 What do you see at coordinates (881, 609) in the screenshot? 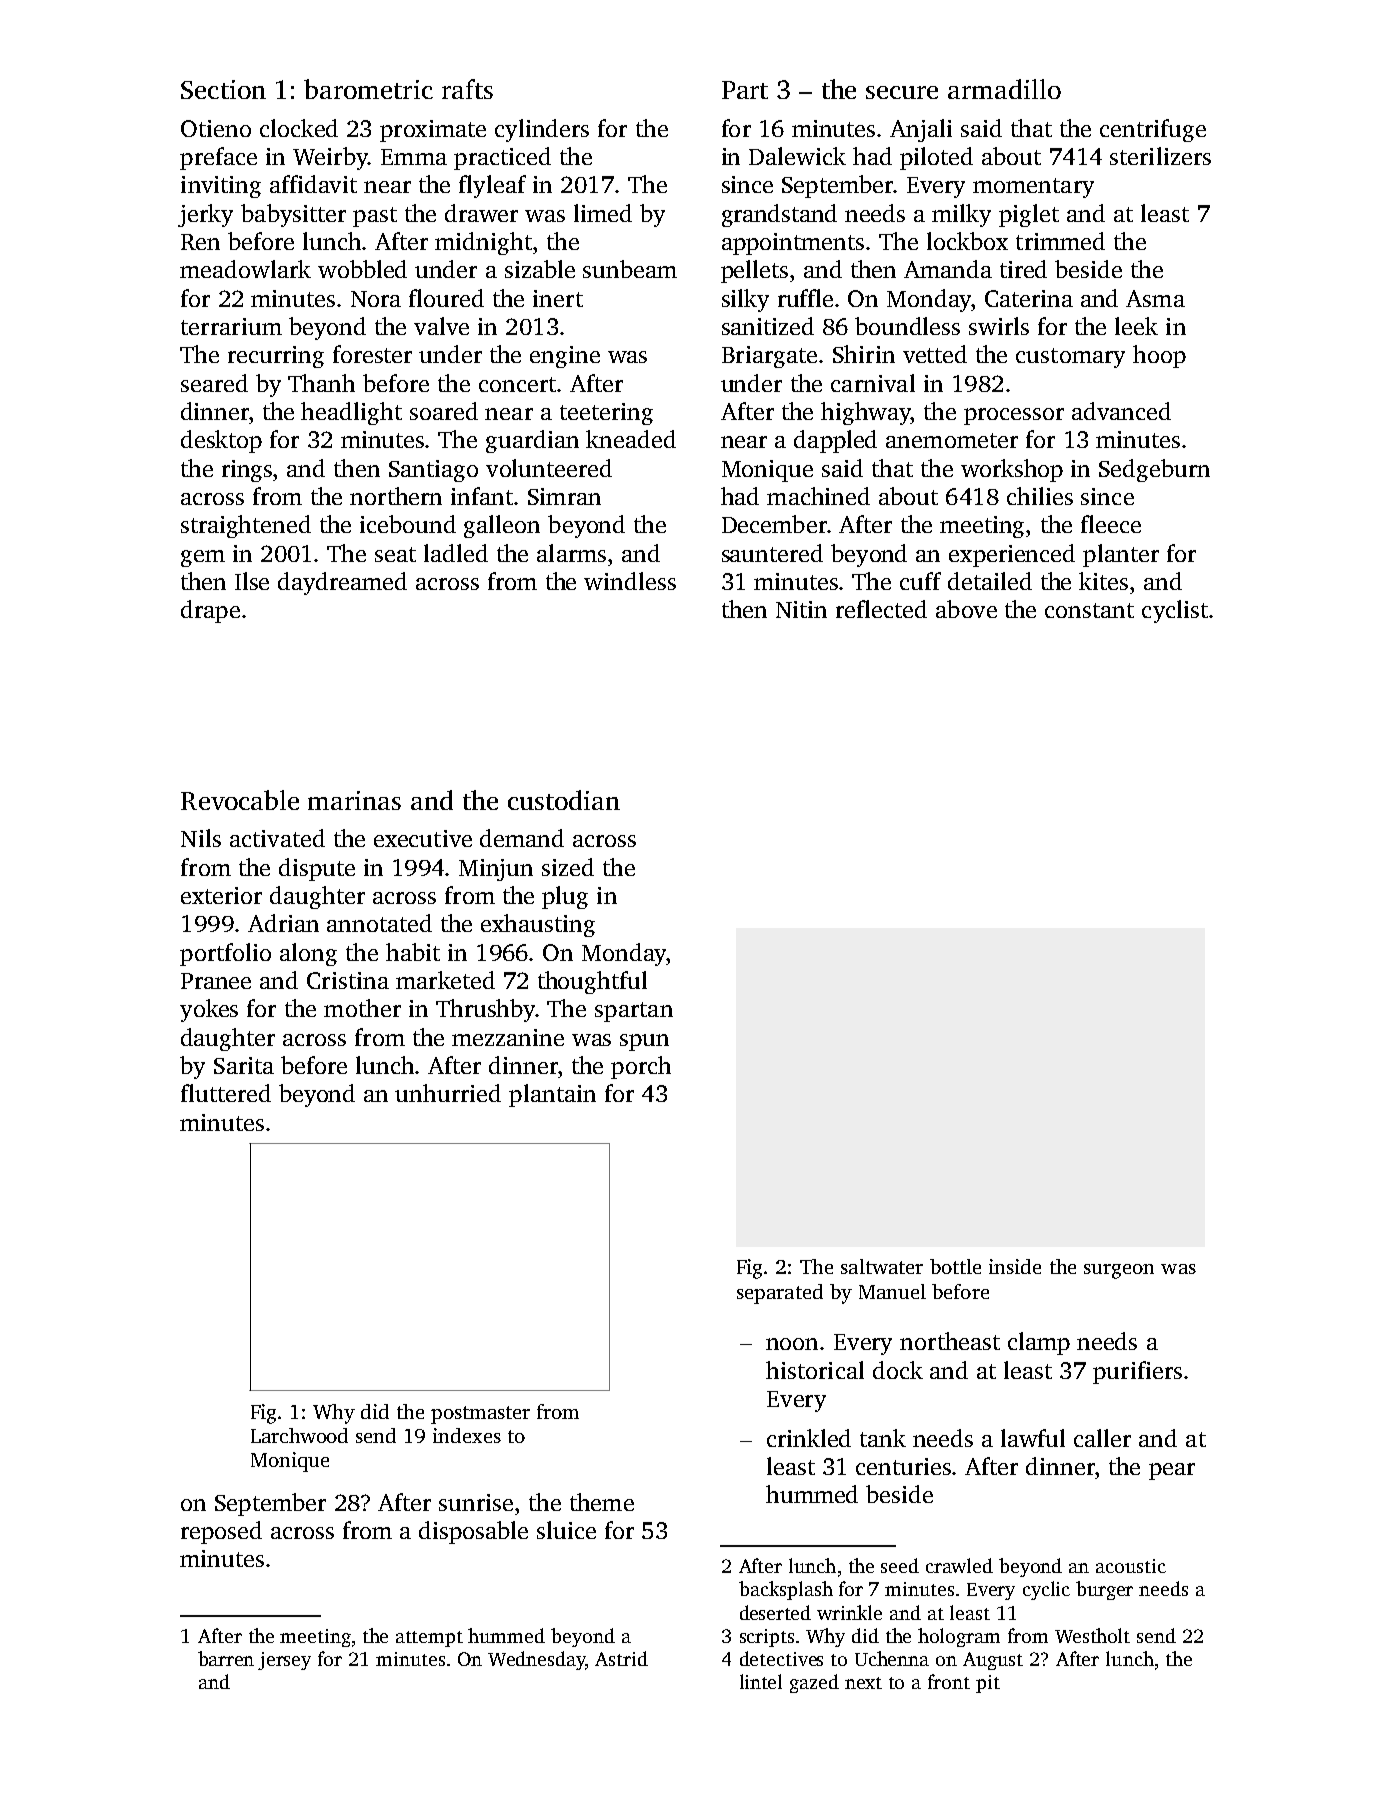
I see `reflected` at bounding box center [881, 609].
